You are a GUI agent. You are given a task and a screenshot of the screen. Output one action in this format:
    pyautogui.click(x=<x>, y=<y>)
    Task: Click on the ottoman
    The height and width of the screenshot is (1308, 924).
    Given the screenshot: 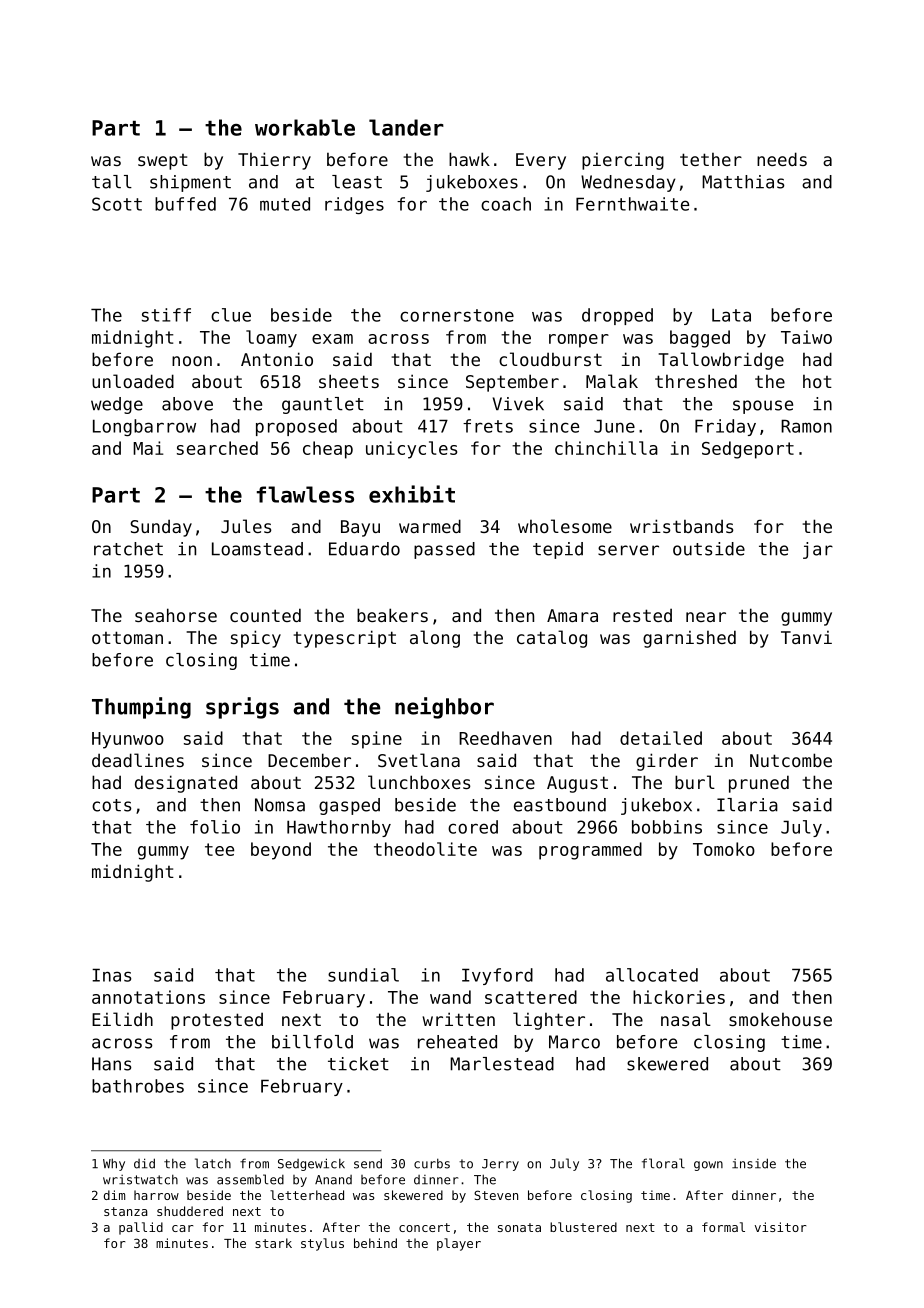 What is the action you would take?
    pyautogui.click(x=127, y=637)
